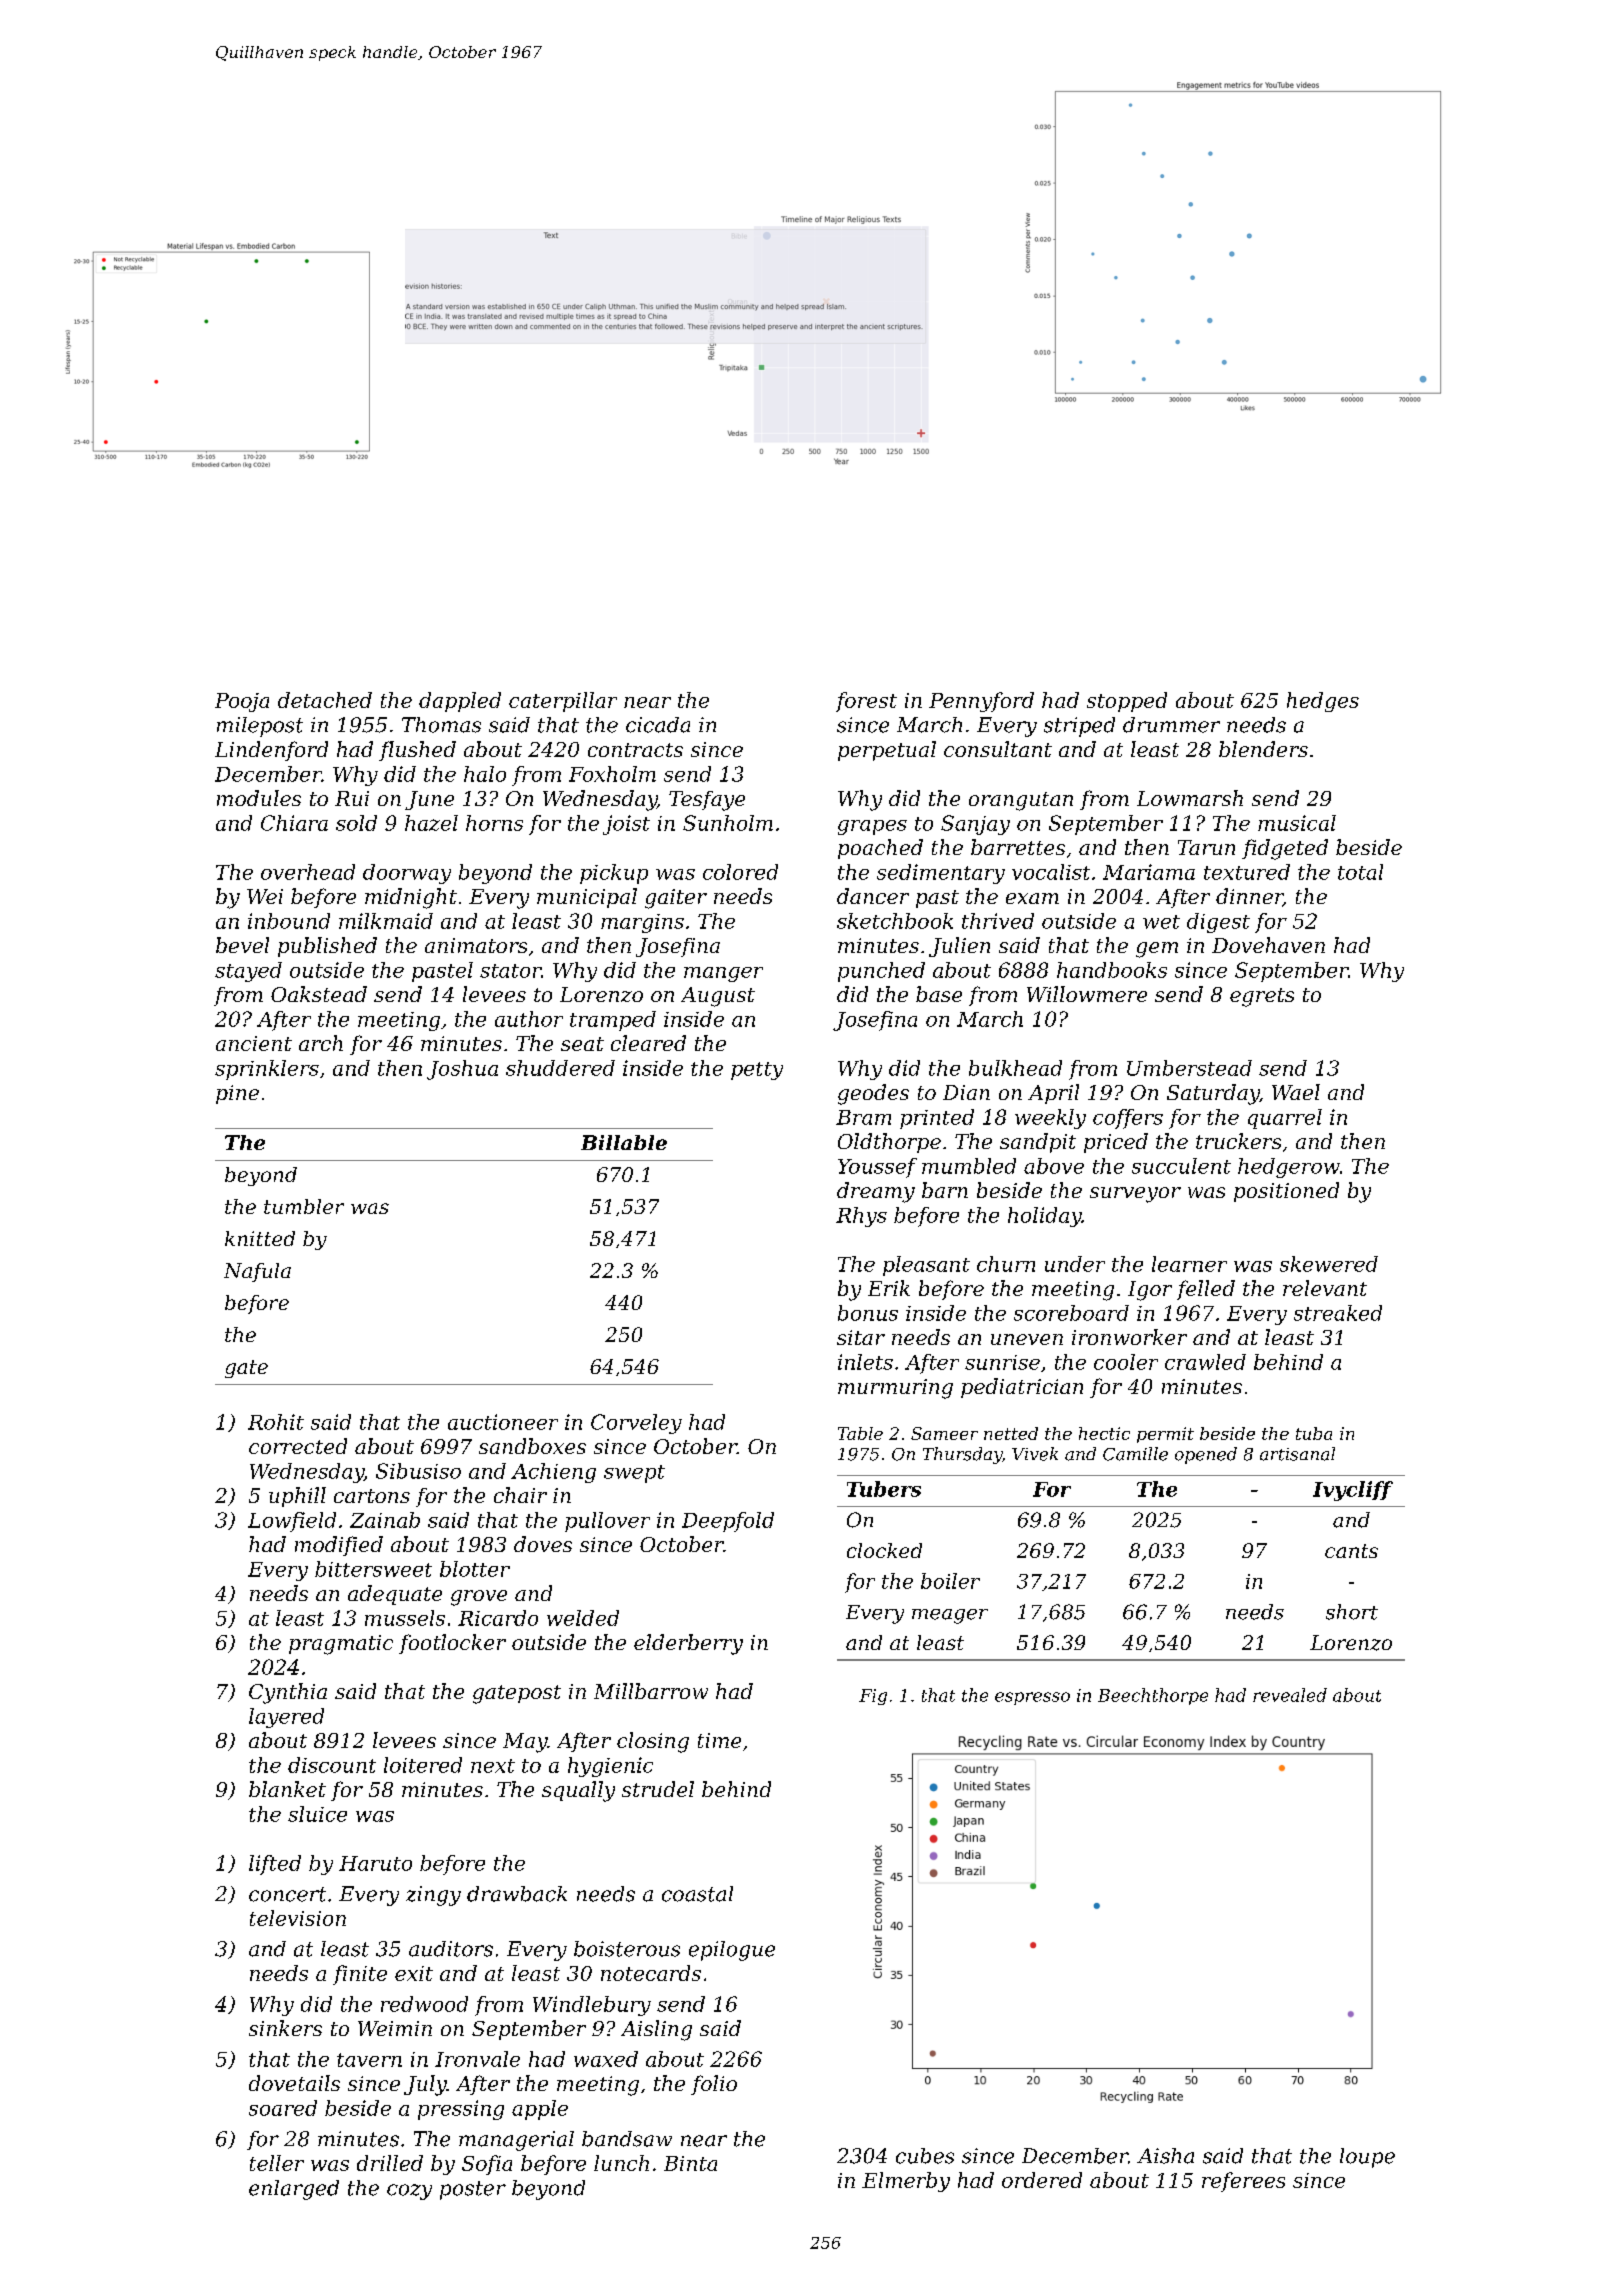  What do you see at coordinates (1112, 970) in the screenshot?
I see `handbooks` at bounding box center [1112, 970].
